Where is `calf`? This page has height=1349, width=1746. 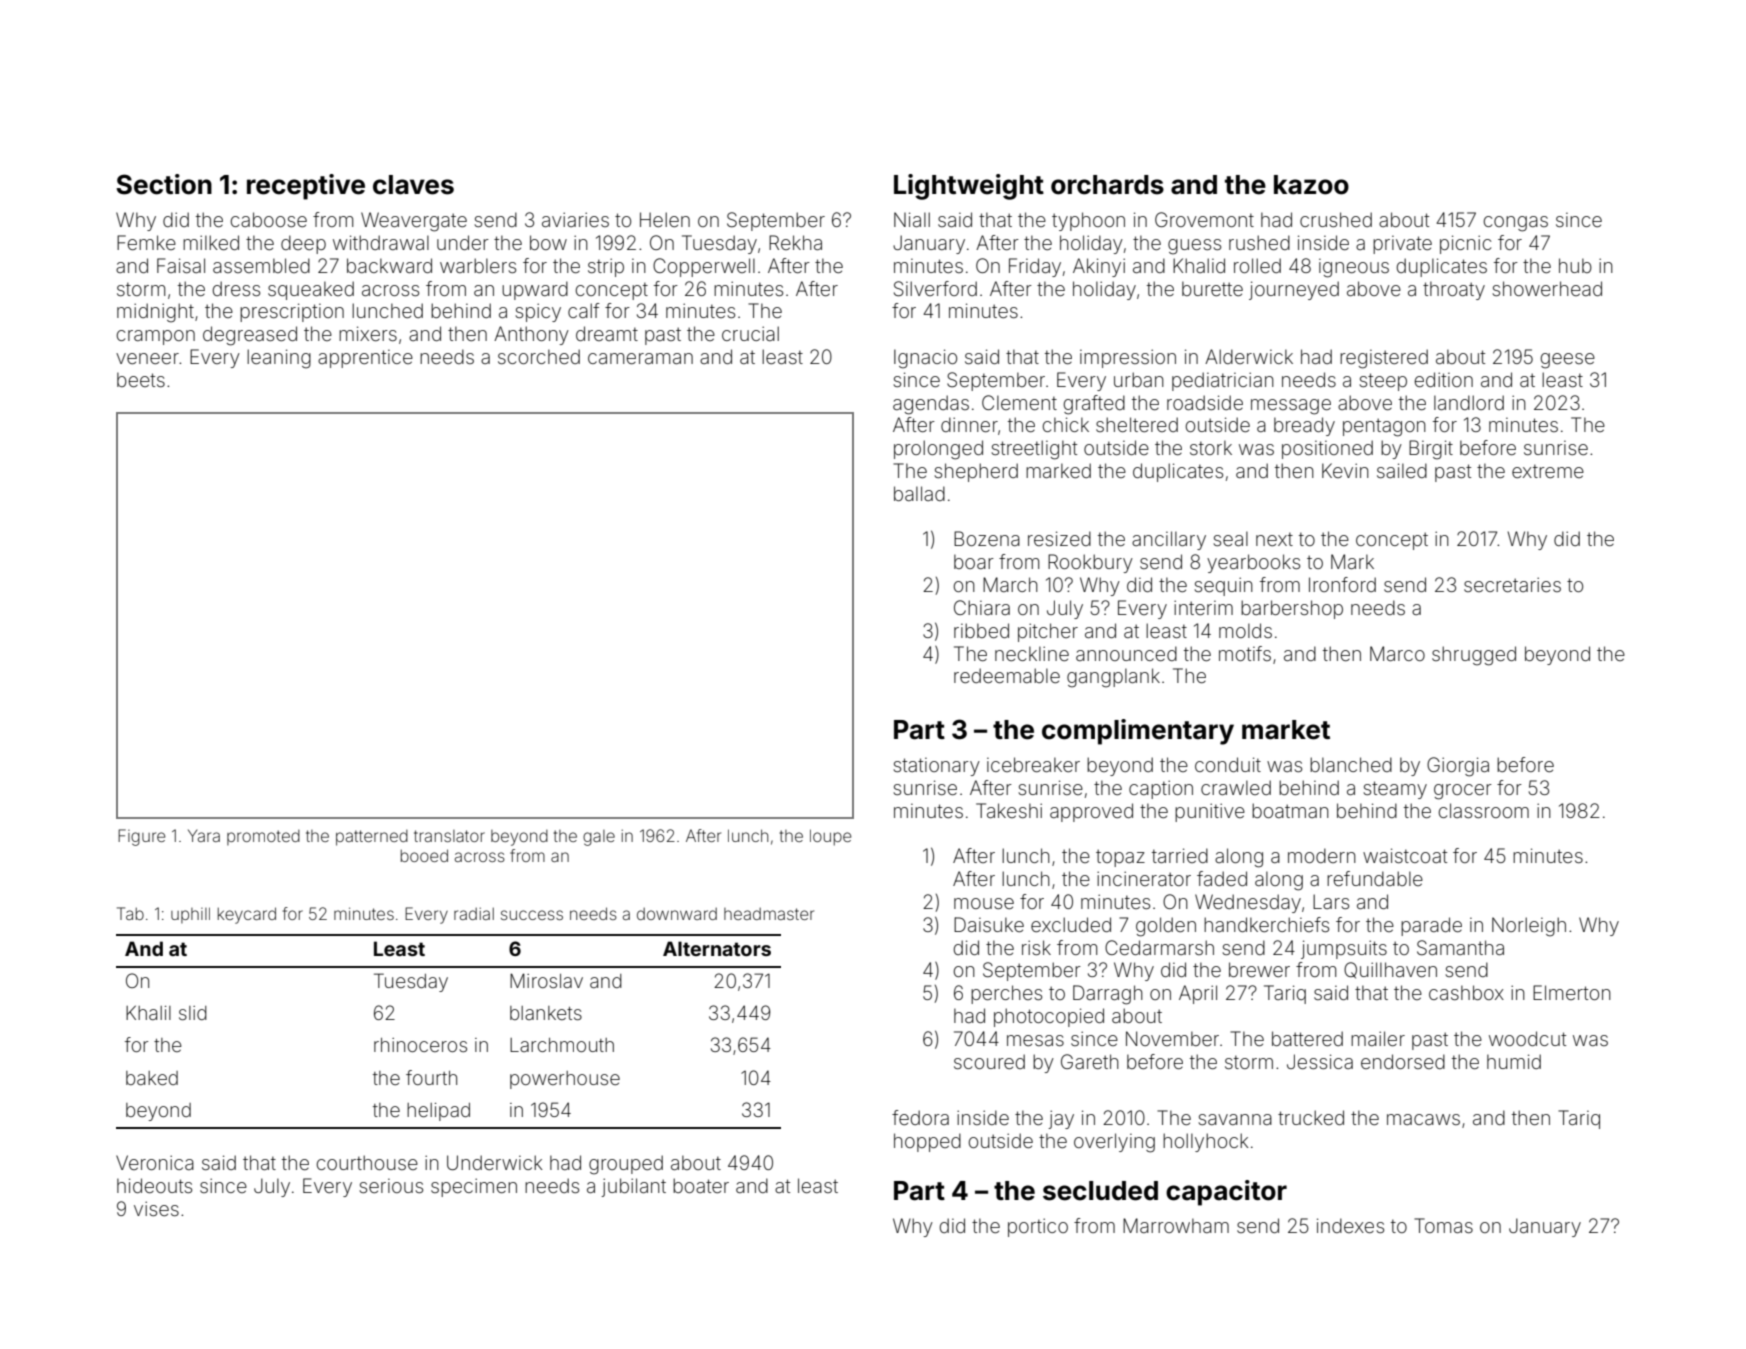 calf is located at coordinates (584, 310).
